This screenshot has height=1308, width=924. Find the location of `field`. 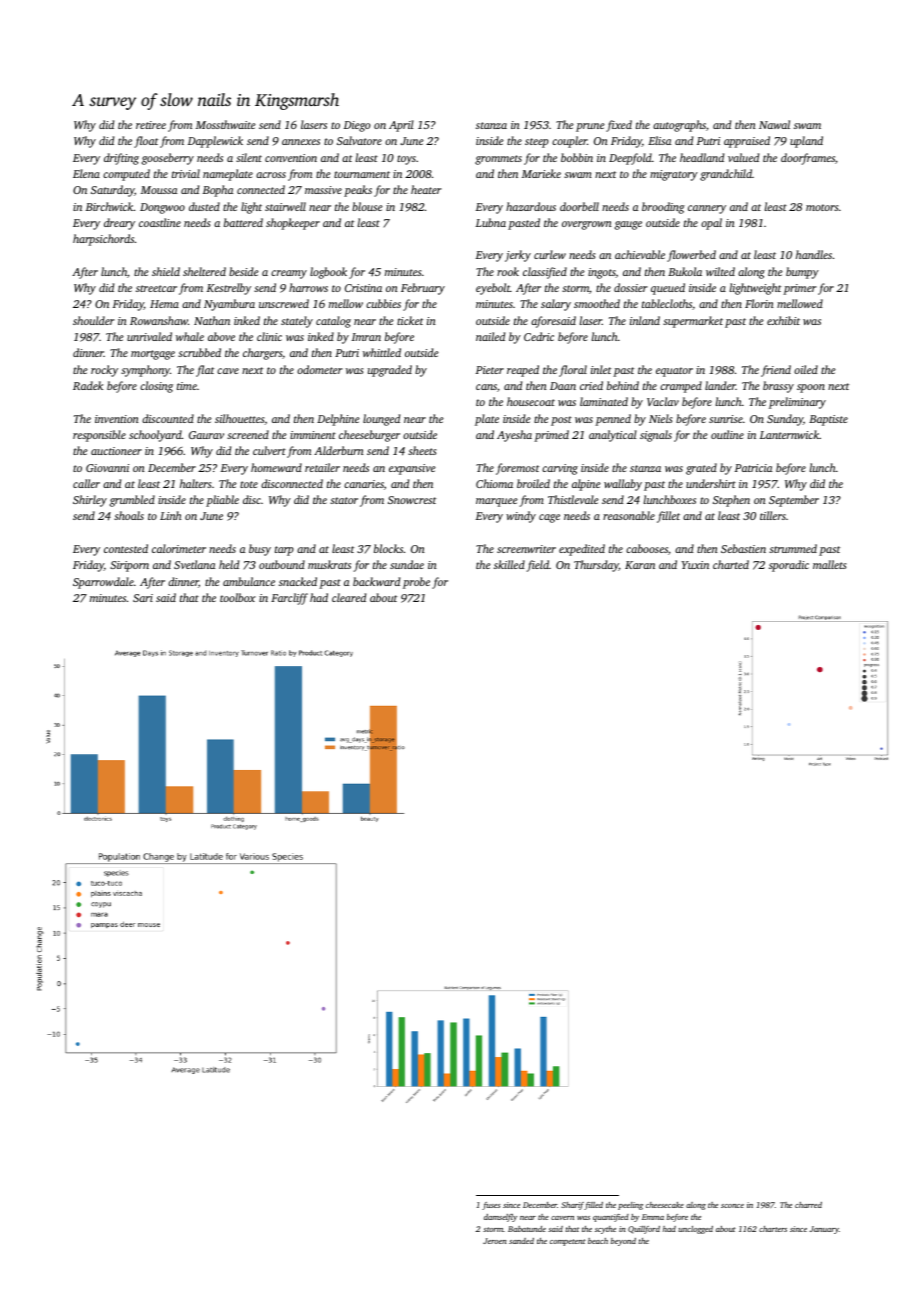

field is located at coordinates (538, 566).
